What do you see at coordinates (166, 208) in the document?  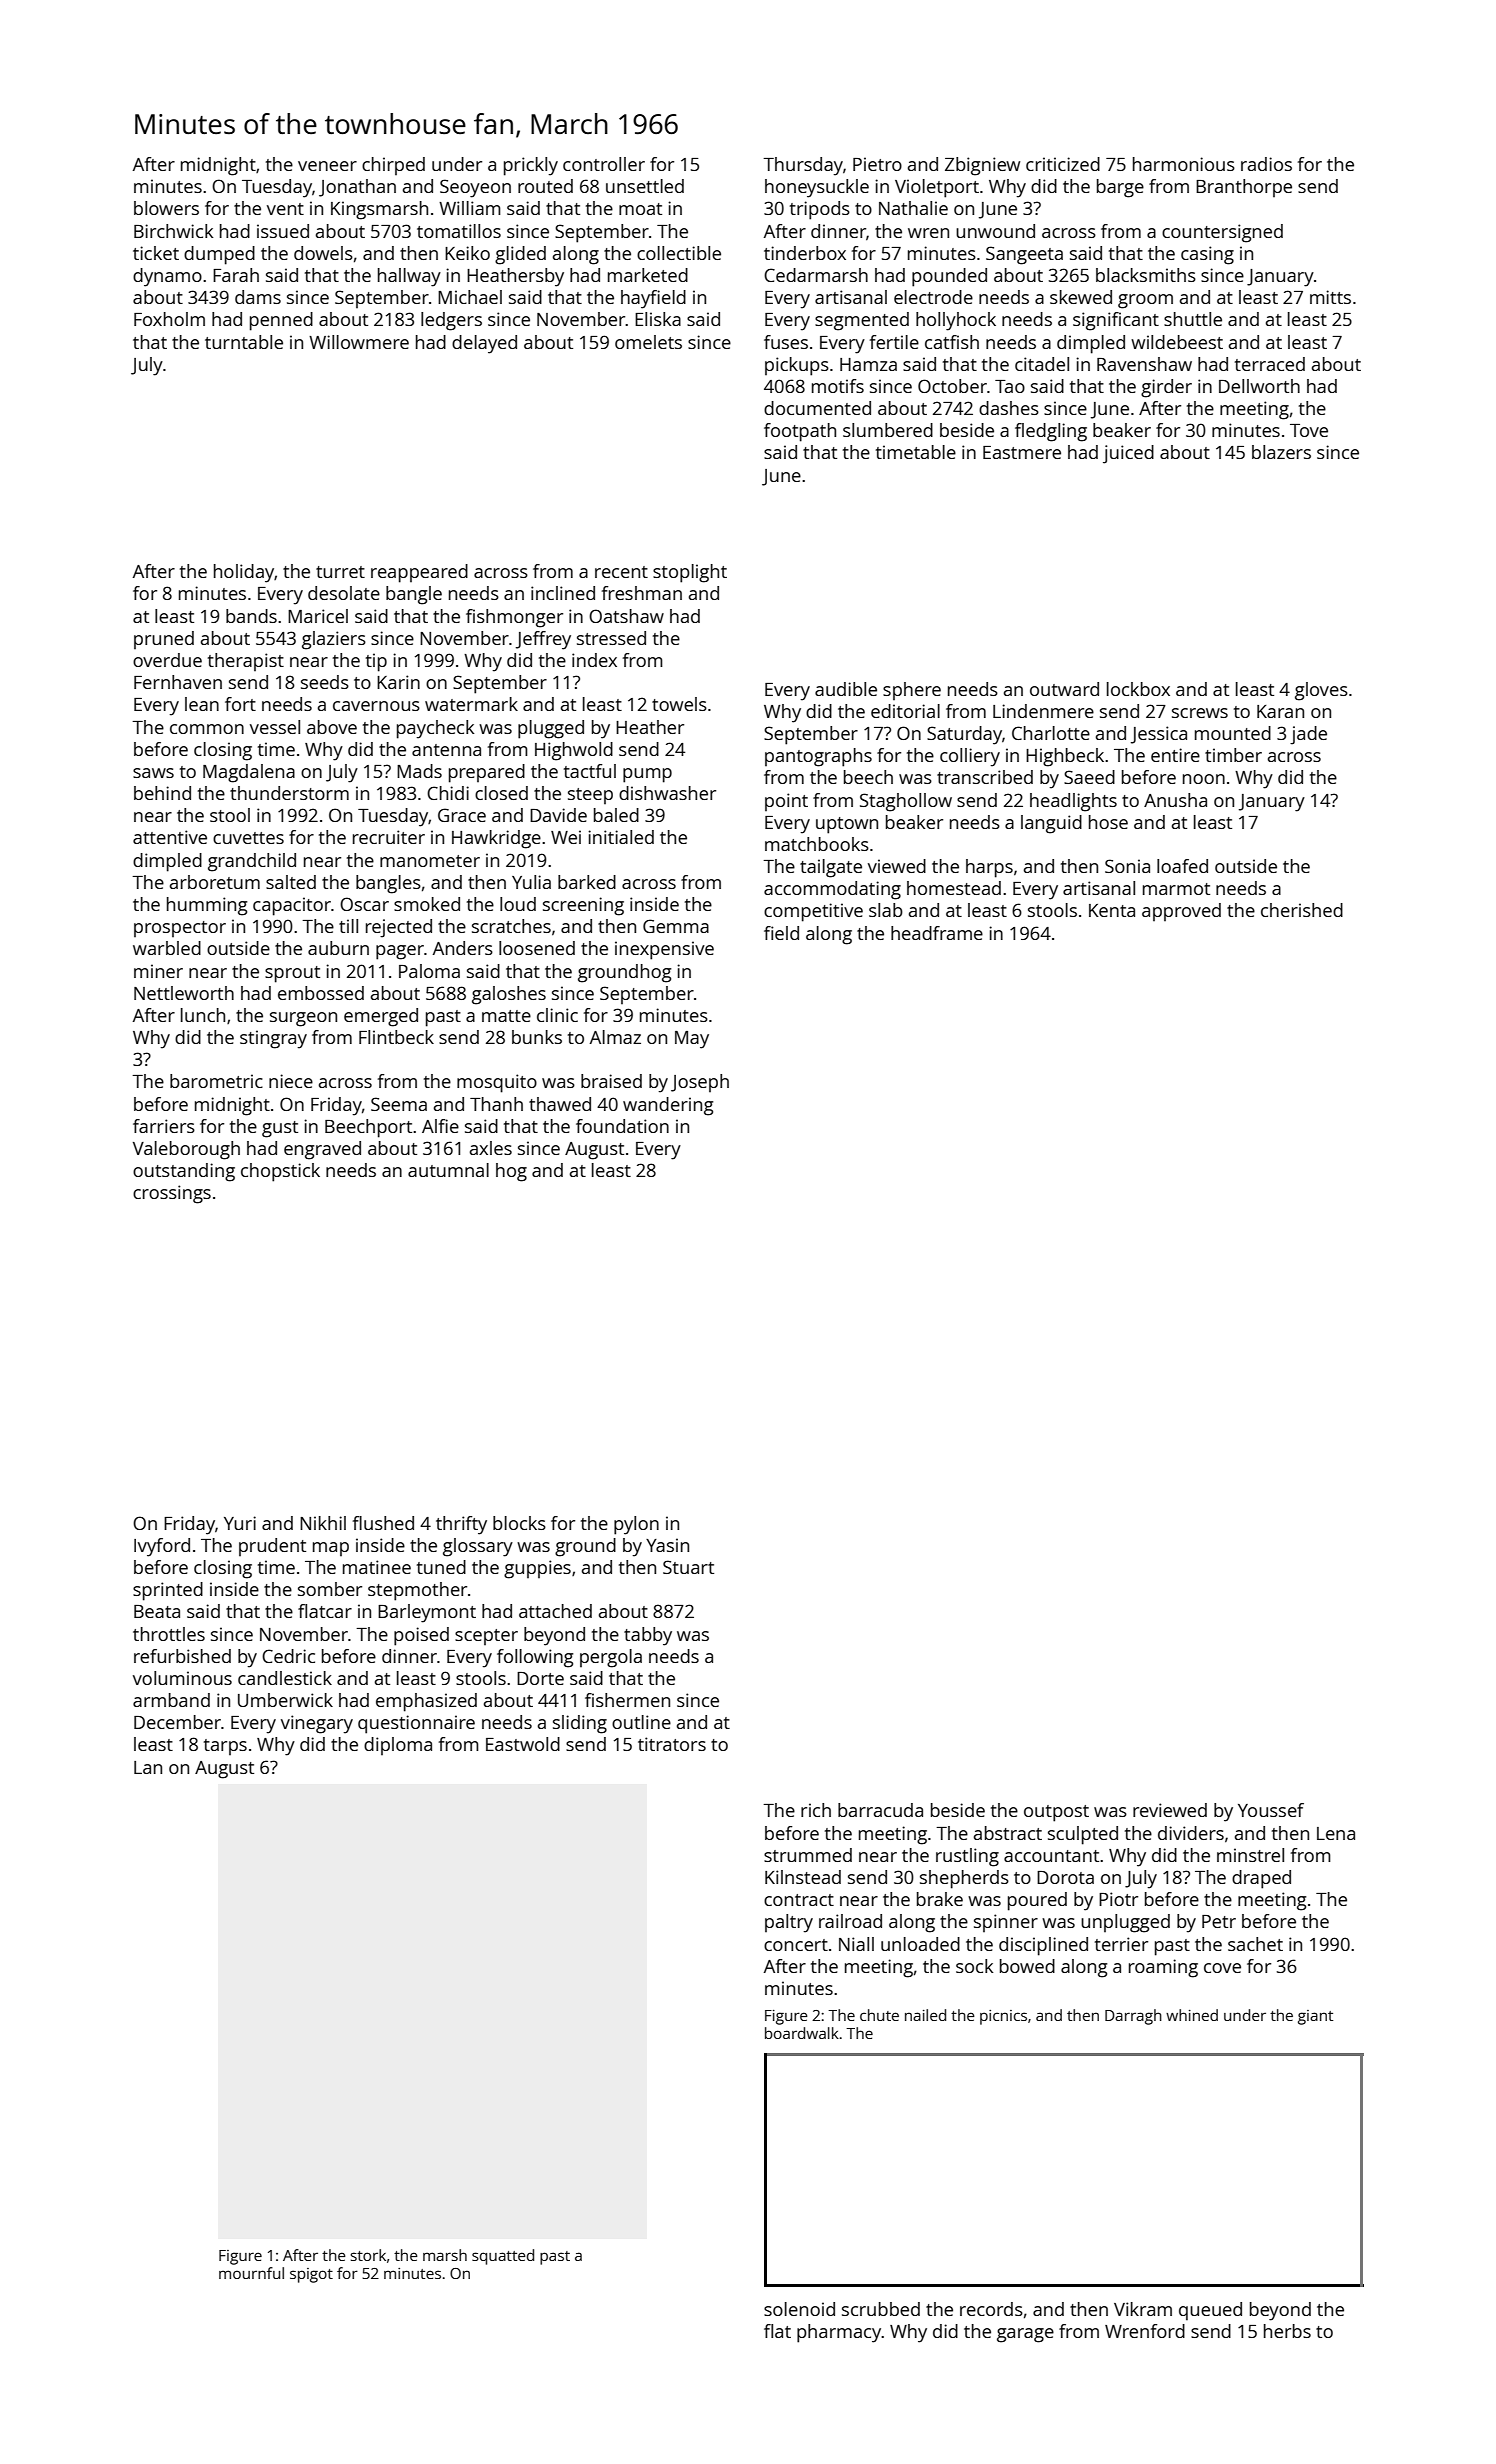 I see `blowers` at bounding box center [166, 208].
